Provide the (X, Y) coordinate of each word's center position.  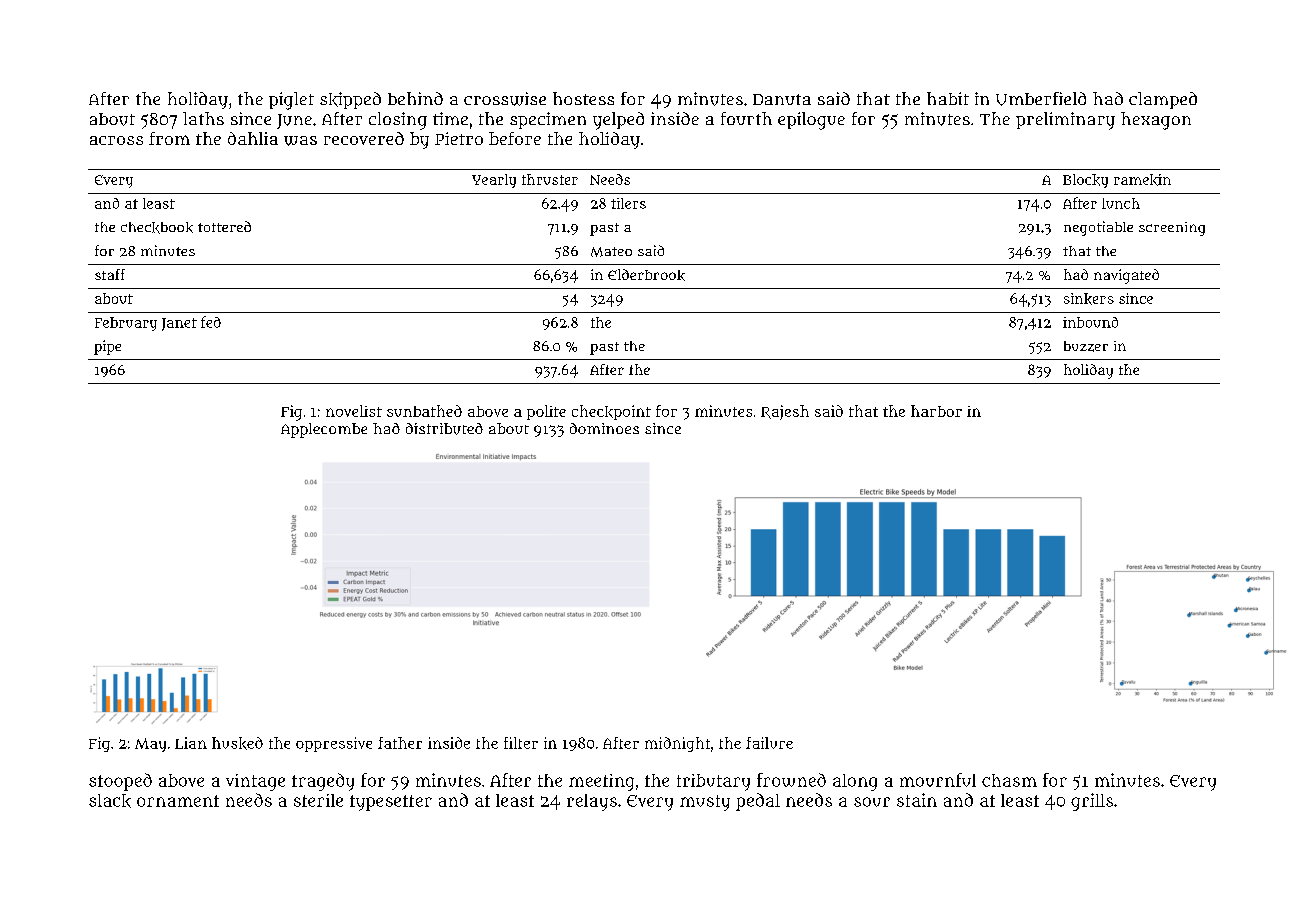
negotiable (1098, 228)
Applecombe (324, 430)
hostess (583, 98)
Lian (191, 743)
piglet (291, 101)
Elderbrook (646, 275)
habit (948, 98)
